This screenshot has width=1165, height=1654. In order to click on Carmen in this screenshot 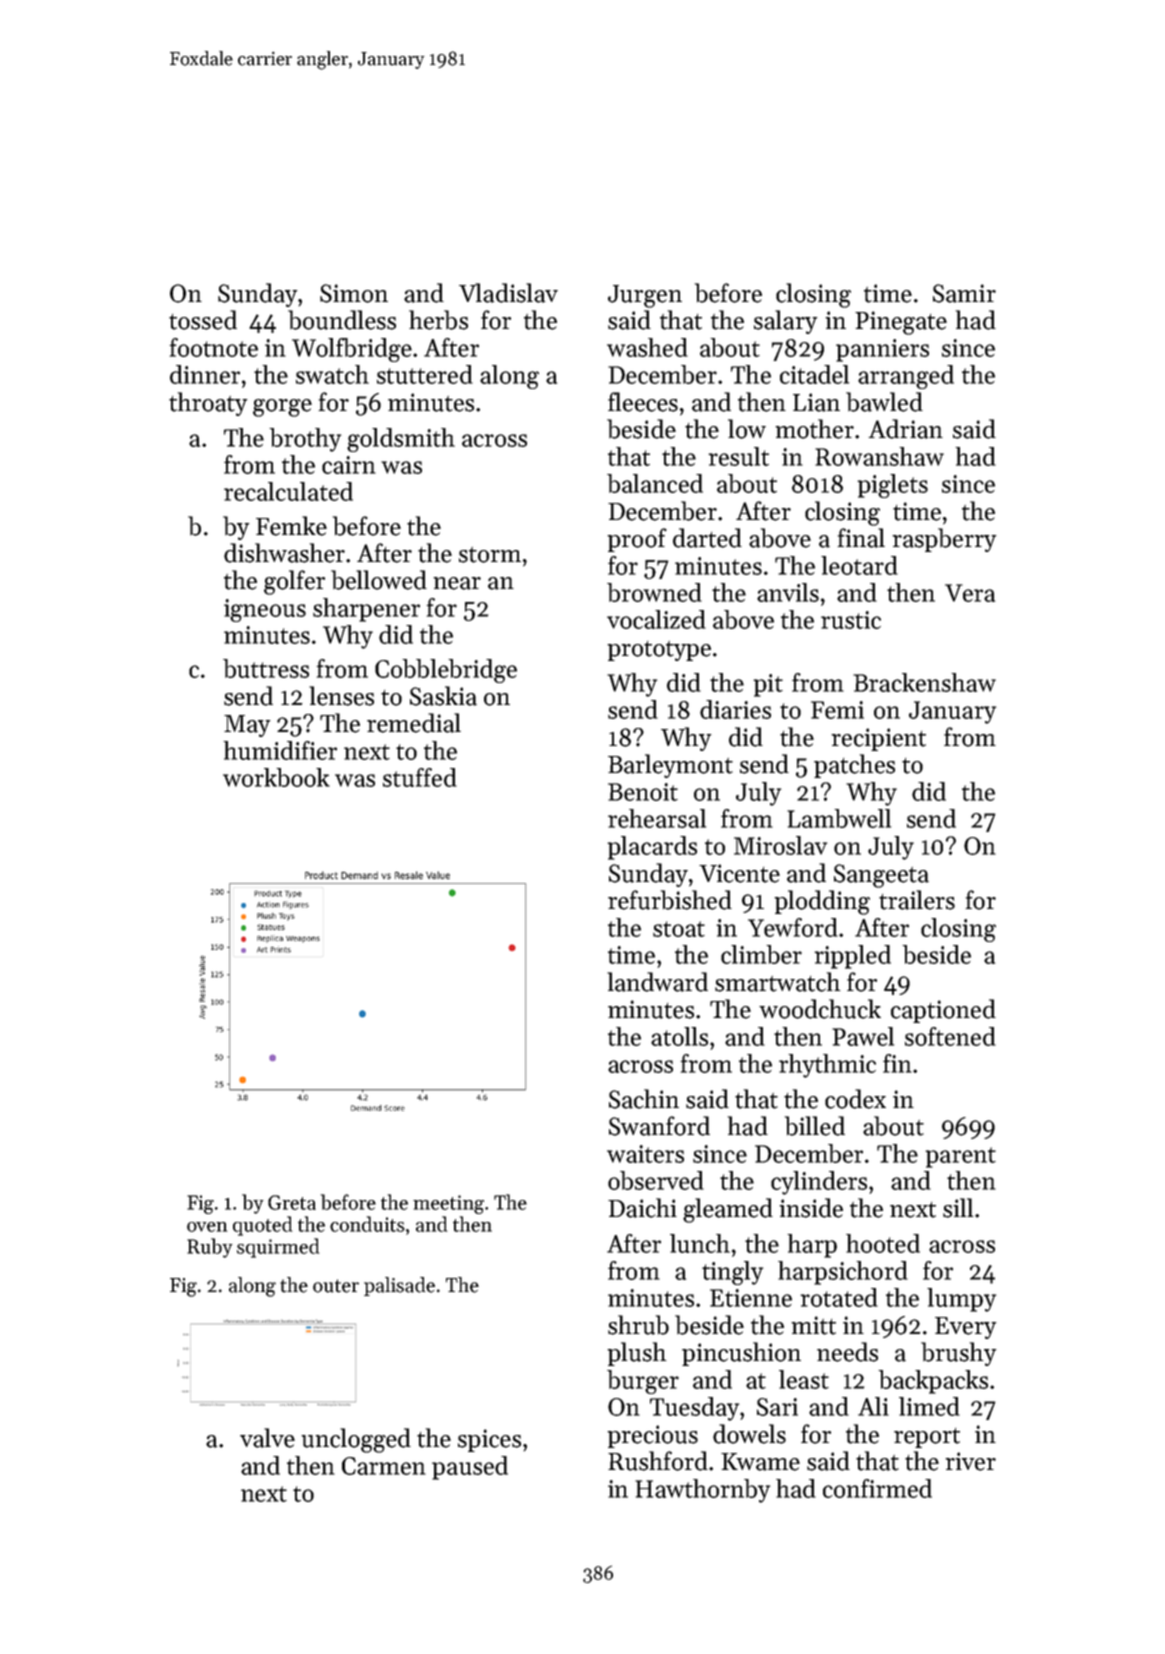, I will do `click(384, 1466)`.
